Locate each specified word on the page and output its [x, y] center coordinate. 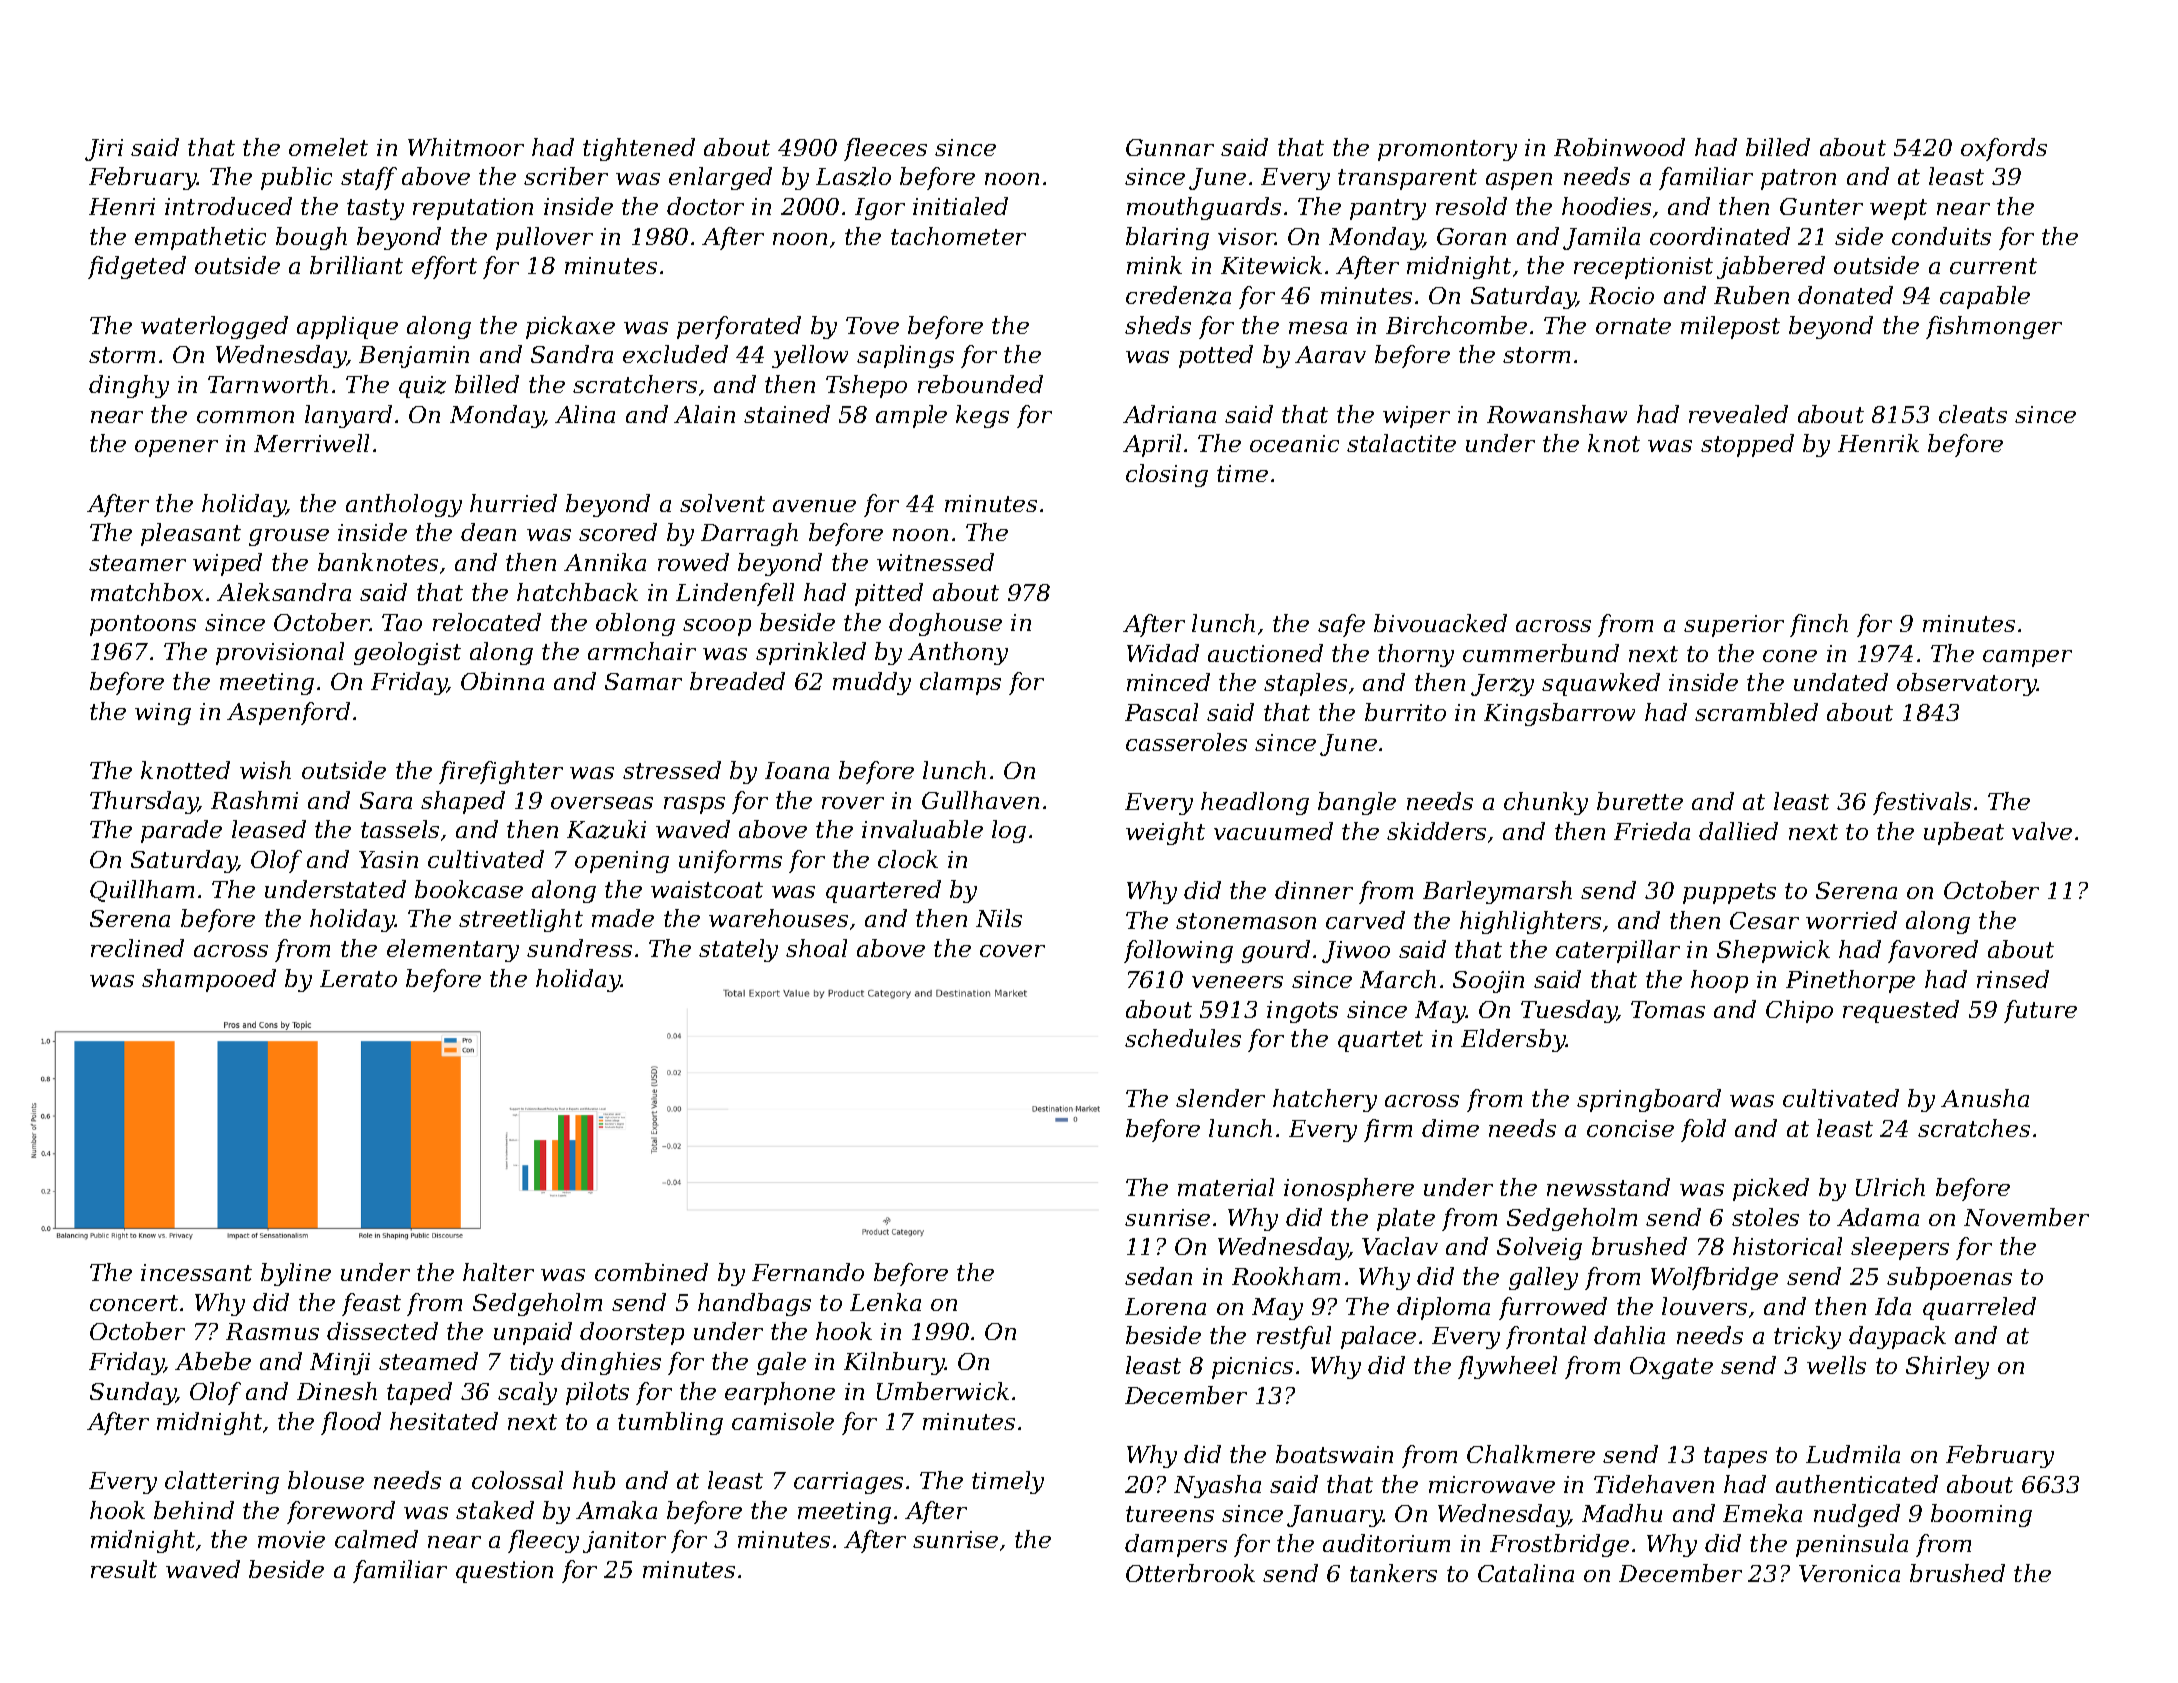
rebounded [980, 384]
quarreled [1979, 1308]
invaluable [922, 829]
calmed [376, 1539]
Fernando [808, 1272]
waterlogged [214, 327]
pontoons [143, 625]
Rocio [1621, 295]
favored [1933, 951]
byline [296, 1274]
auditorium [1386, 1543]
